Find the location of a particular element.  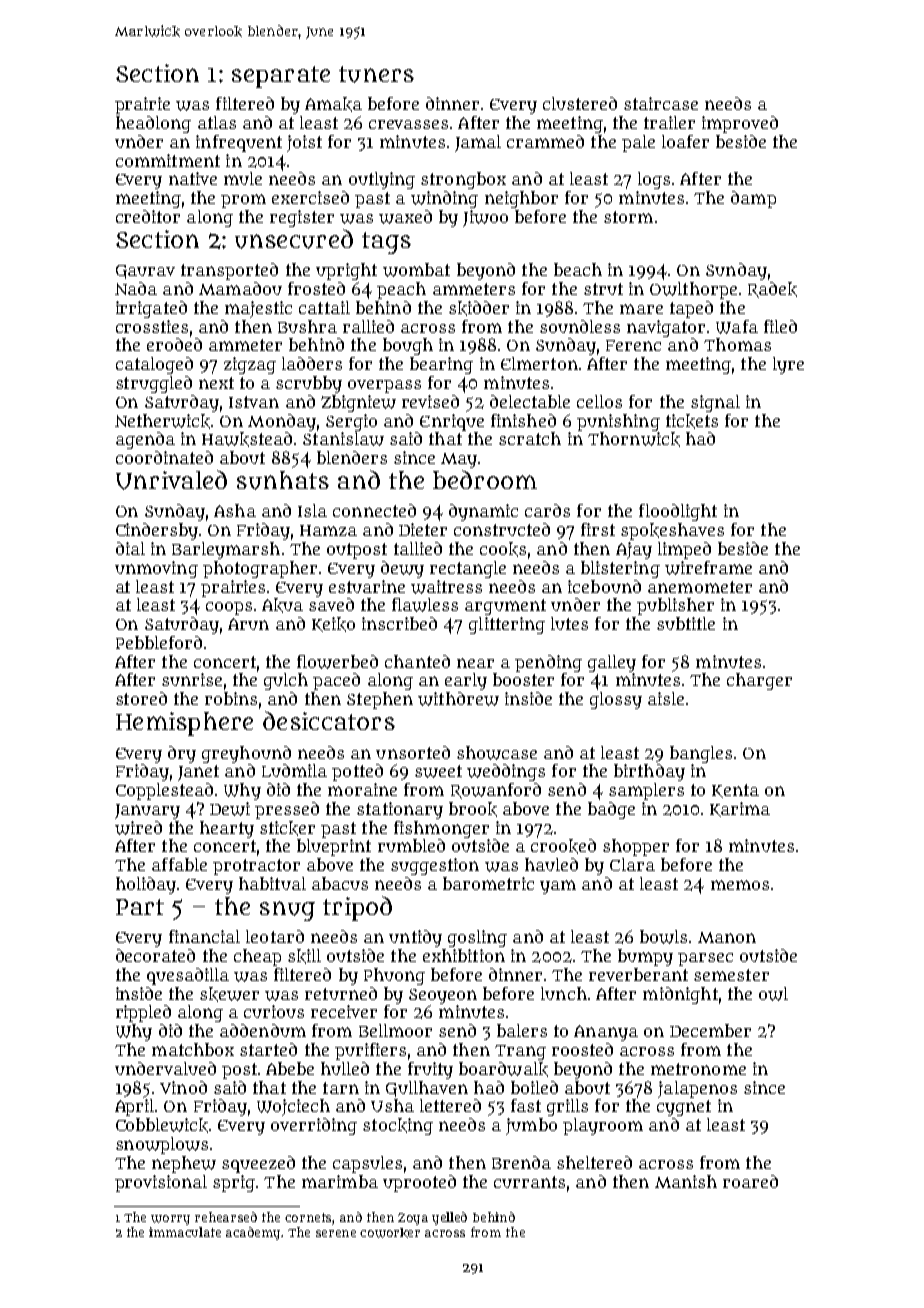

headlong is located at coordinates (153, 124).
